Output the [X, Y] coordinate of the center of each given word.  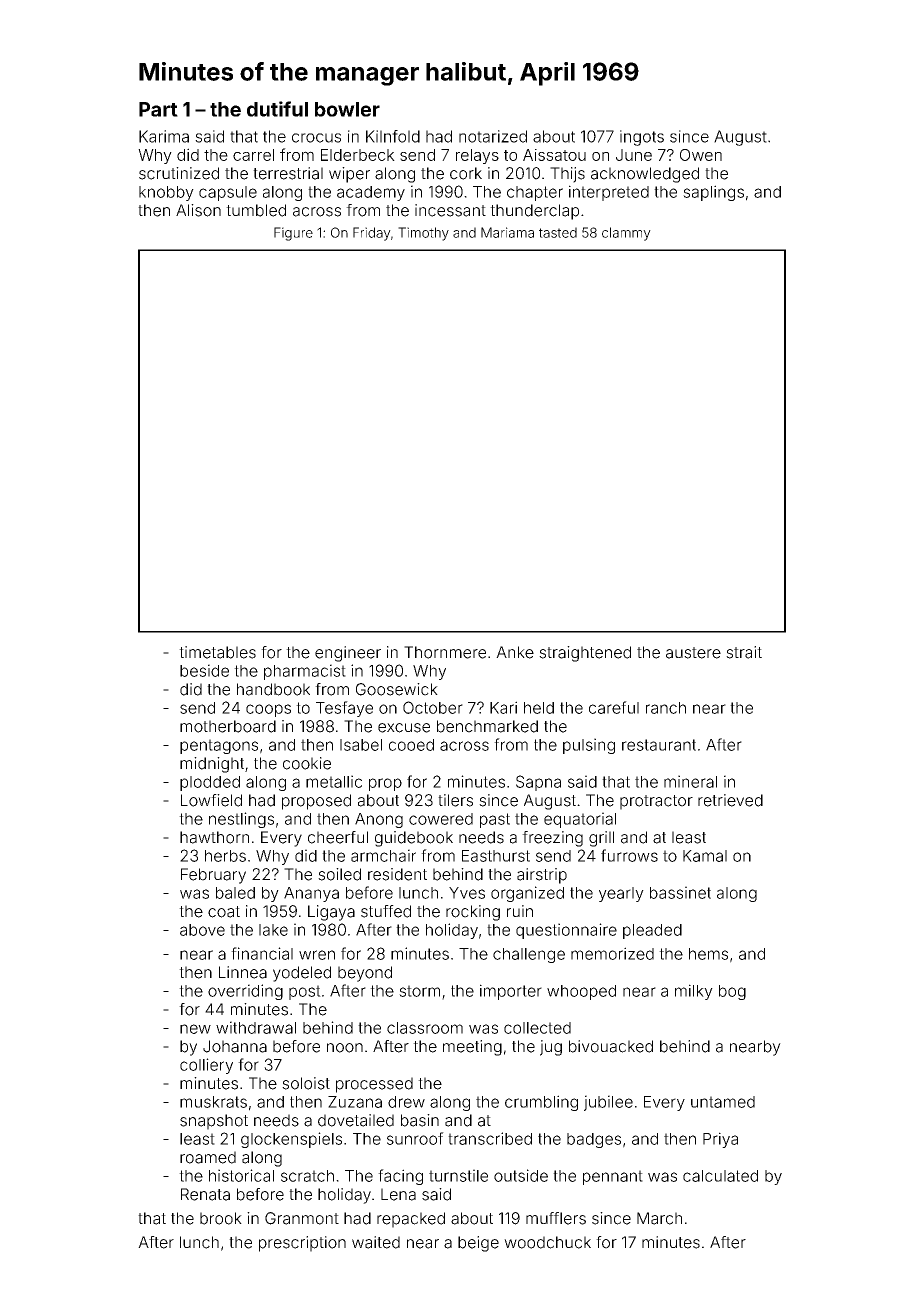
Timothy [423, 234]
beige [478, 1244]
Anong [379, 820]
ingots [642, 138]
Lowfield [211, 800]
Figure [293, 234]
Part [158, 109]
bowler [347, 109]
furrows [629, 855]
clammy [626, 234]
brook [221, 1218]
